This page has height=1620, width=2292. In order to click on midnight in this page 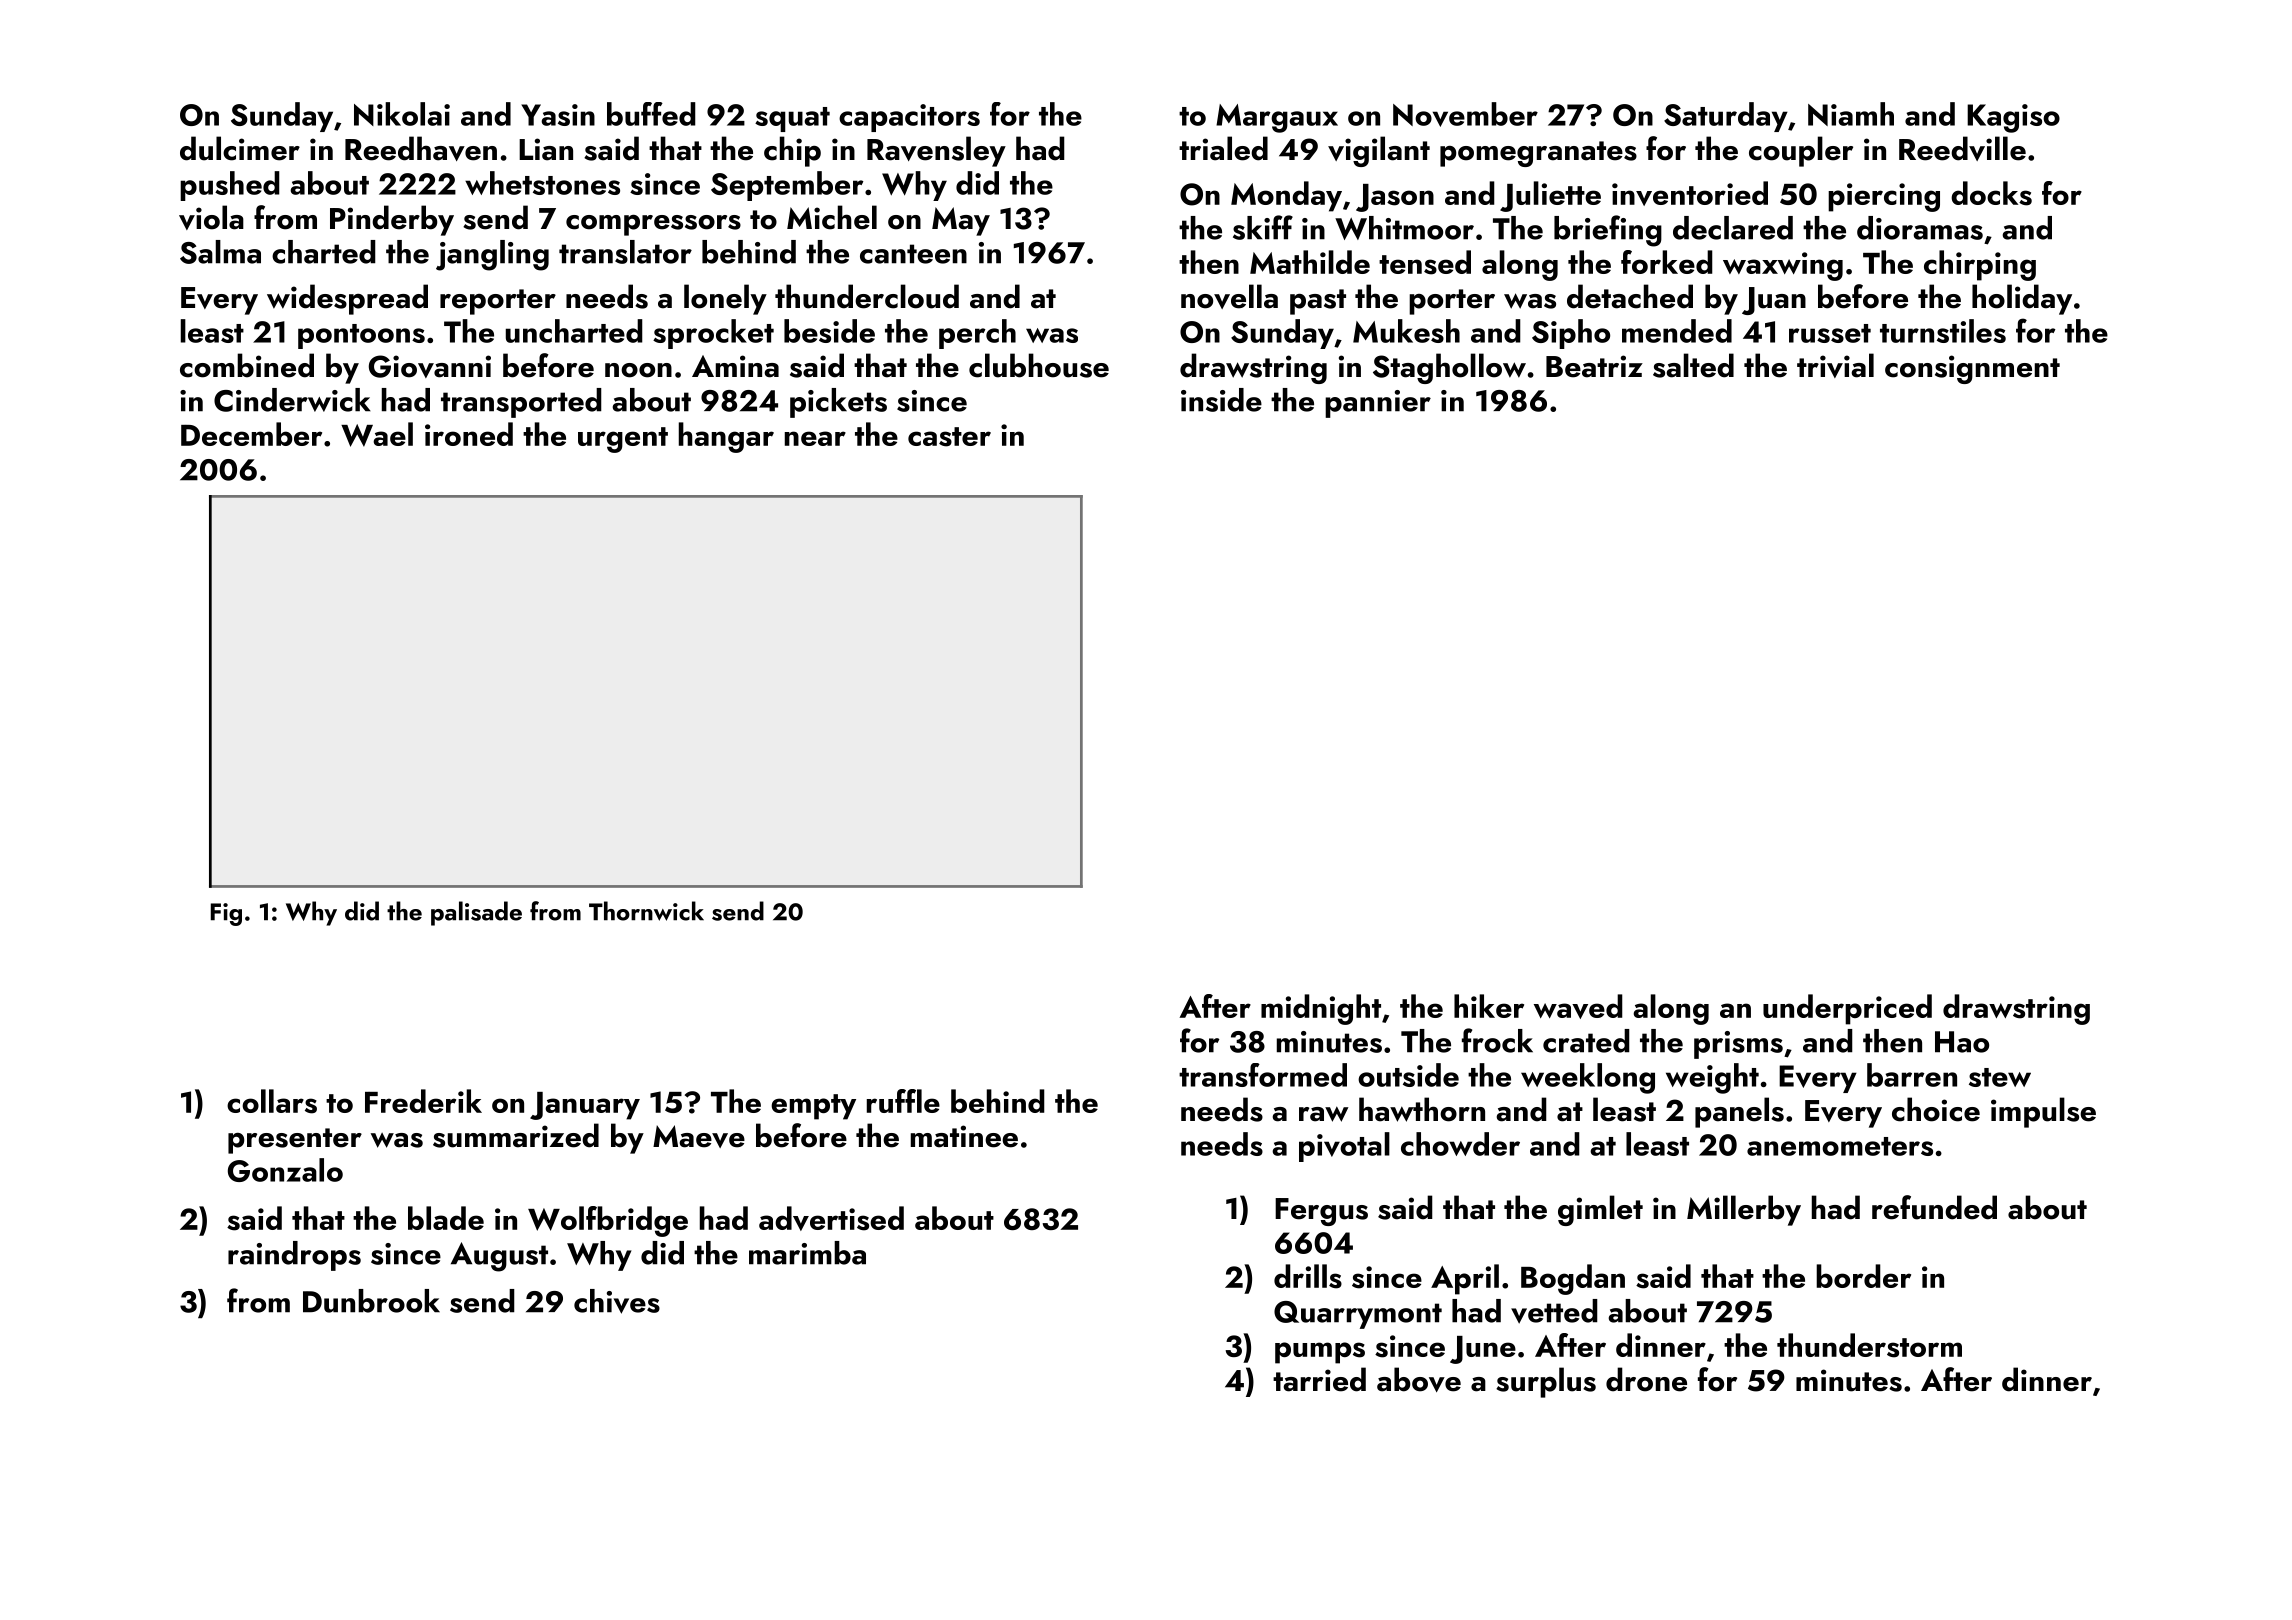, I will do `click(1321, 1009)`.
